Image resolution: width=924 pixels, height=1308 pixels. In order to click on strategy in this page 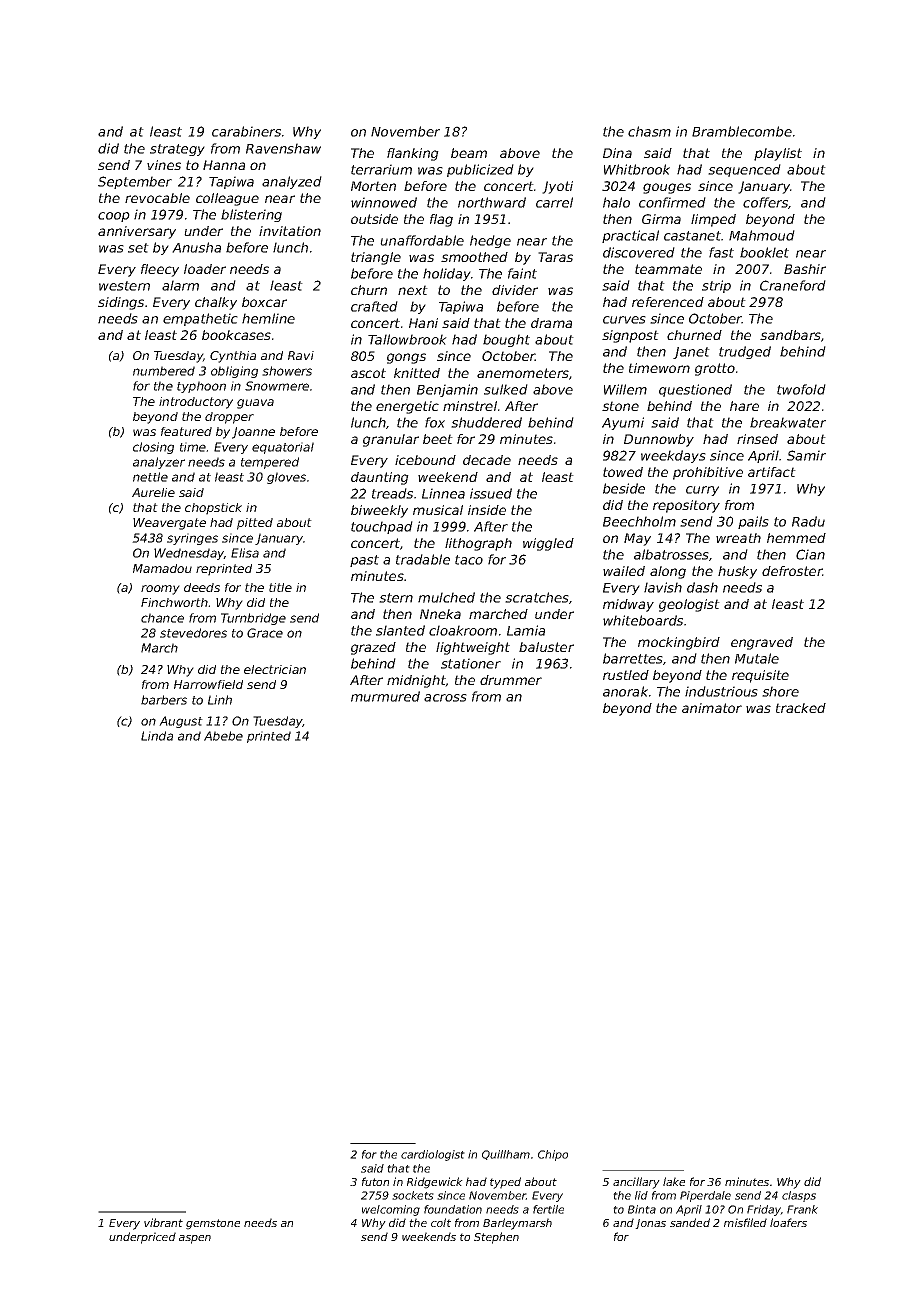, I will do `click(177, 150)`.
